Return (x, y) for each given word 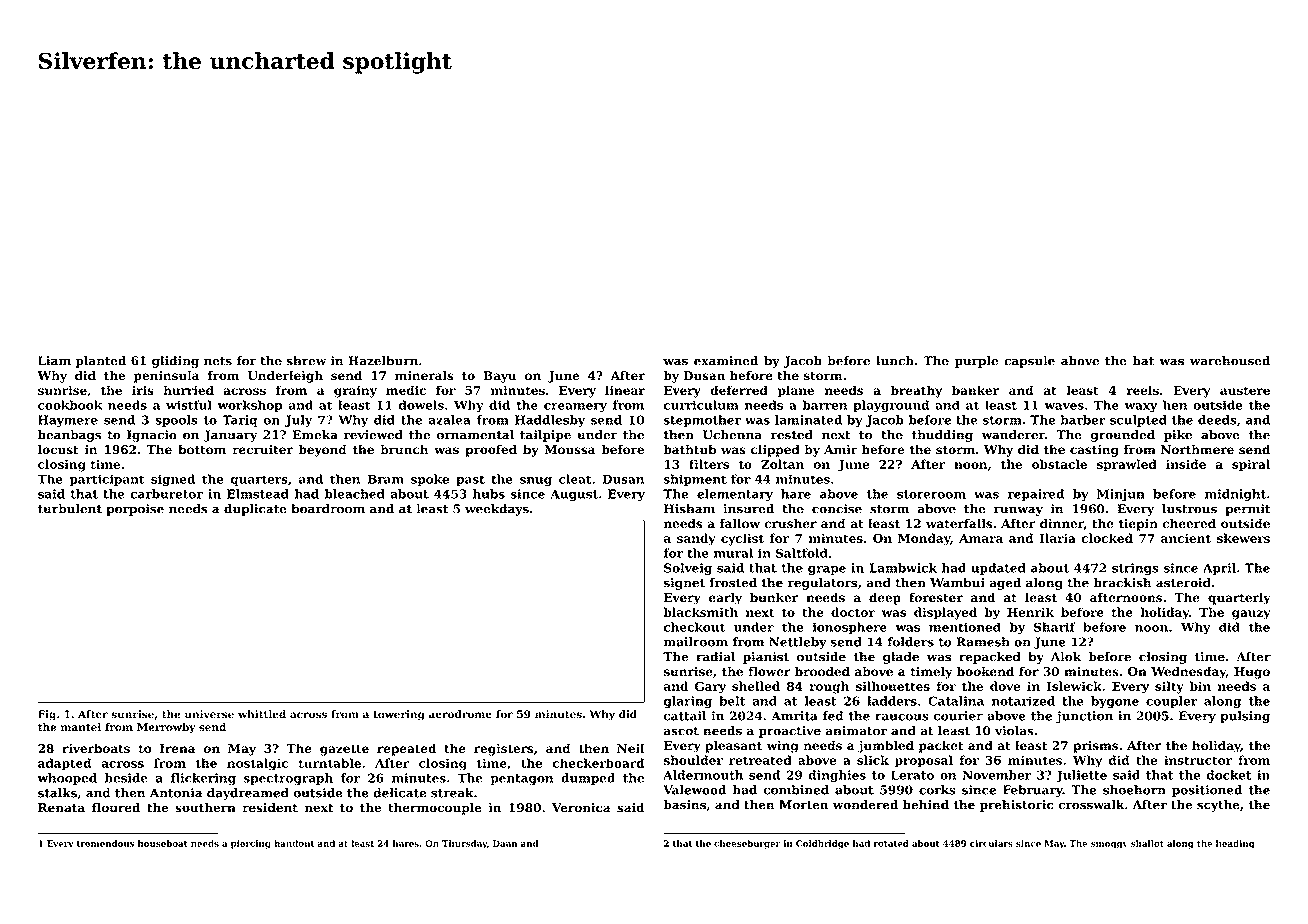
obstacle (1059, 464)
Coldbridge (822, 844)
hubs (489, 494)
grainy (355, 392)
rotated (891, 843)
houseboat (163, 843)
